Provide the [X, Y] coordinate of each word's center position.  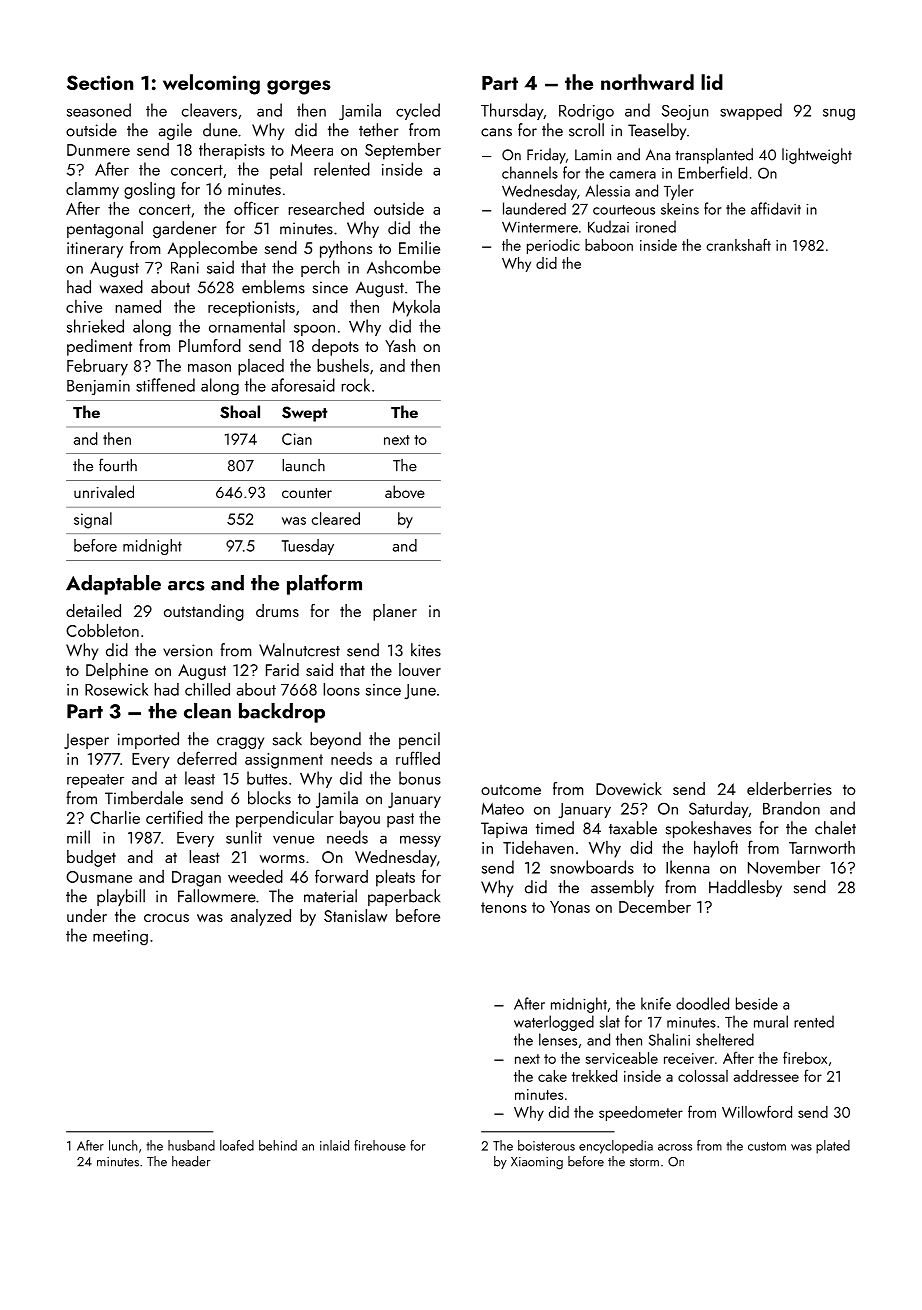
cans [496, 132]
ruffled [418, 758]
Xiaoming [537, 1163]
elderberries [789, 788]
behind [278, 1145]
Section [100, 82]
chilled [207, 689]
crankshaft [738, 244]
